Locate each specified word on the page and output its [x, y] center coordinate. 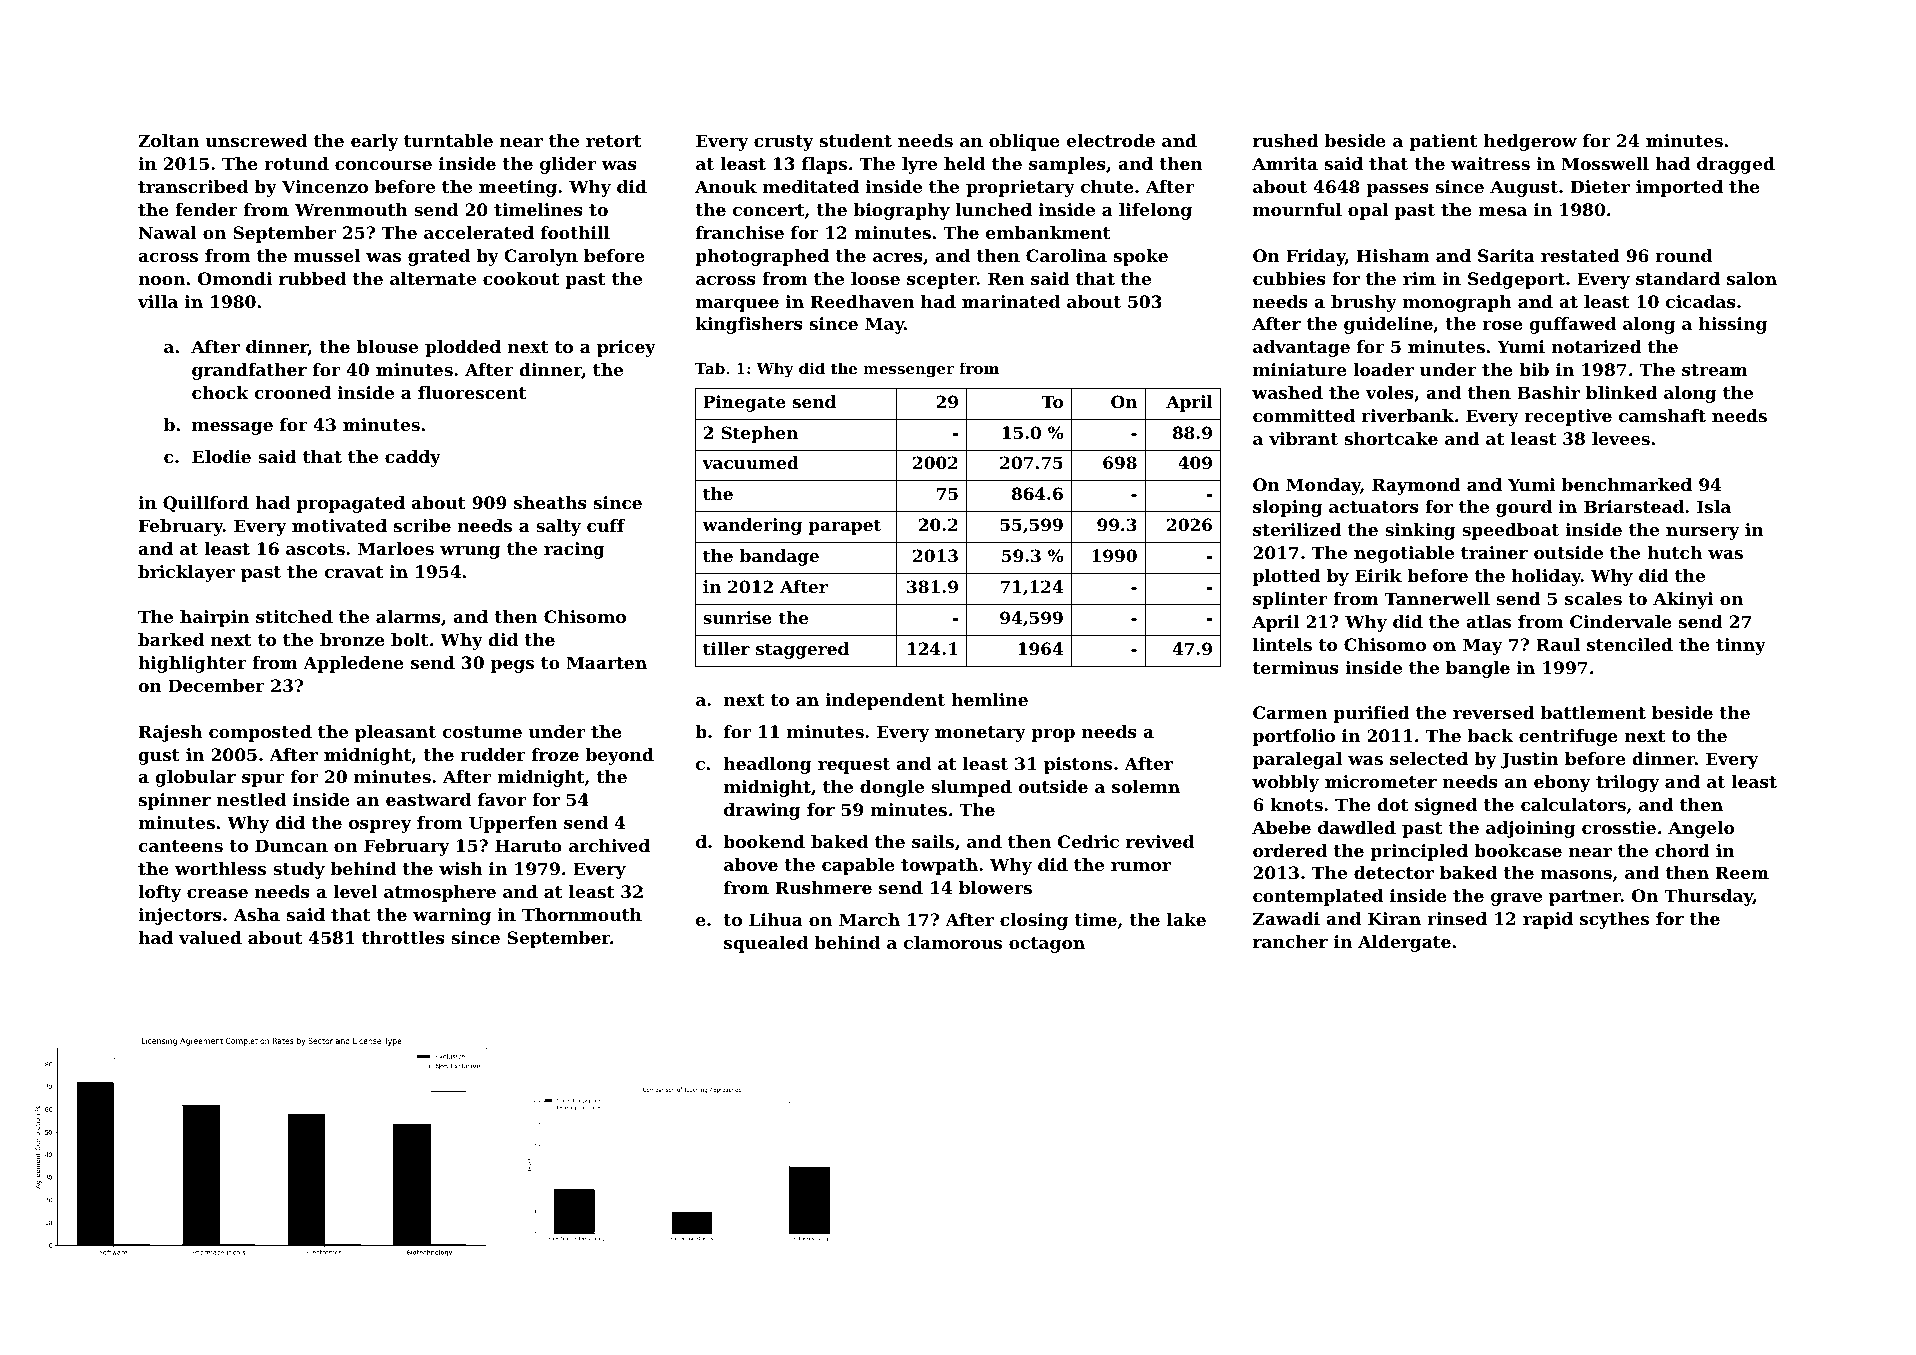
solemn [1146, 786]
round [1684, 255]
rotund [296, 163]
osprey [380, 826]
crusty [784, 143]
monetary [980, 734]
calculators [1573, 804]
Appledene [353, 664]
